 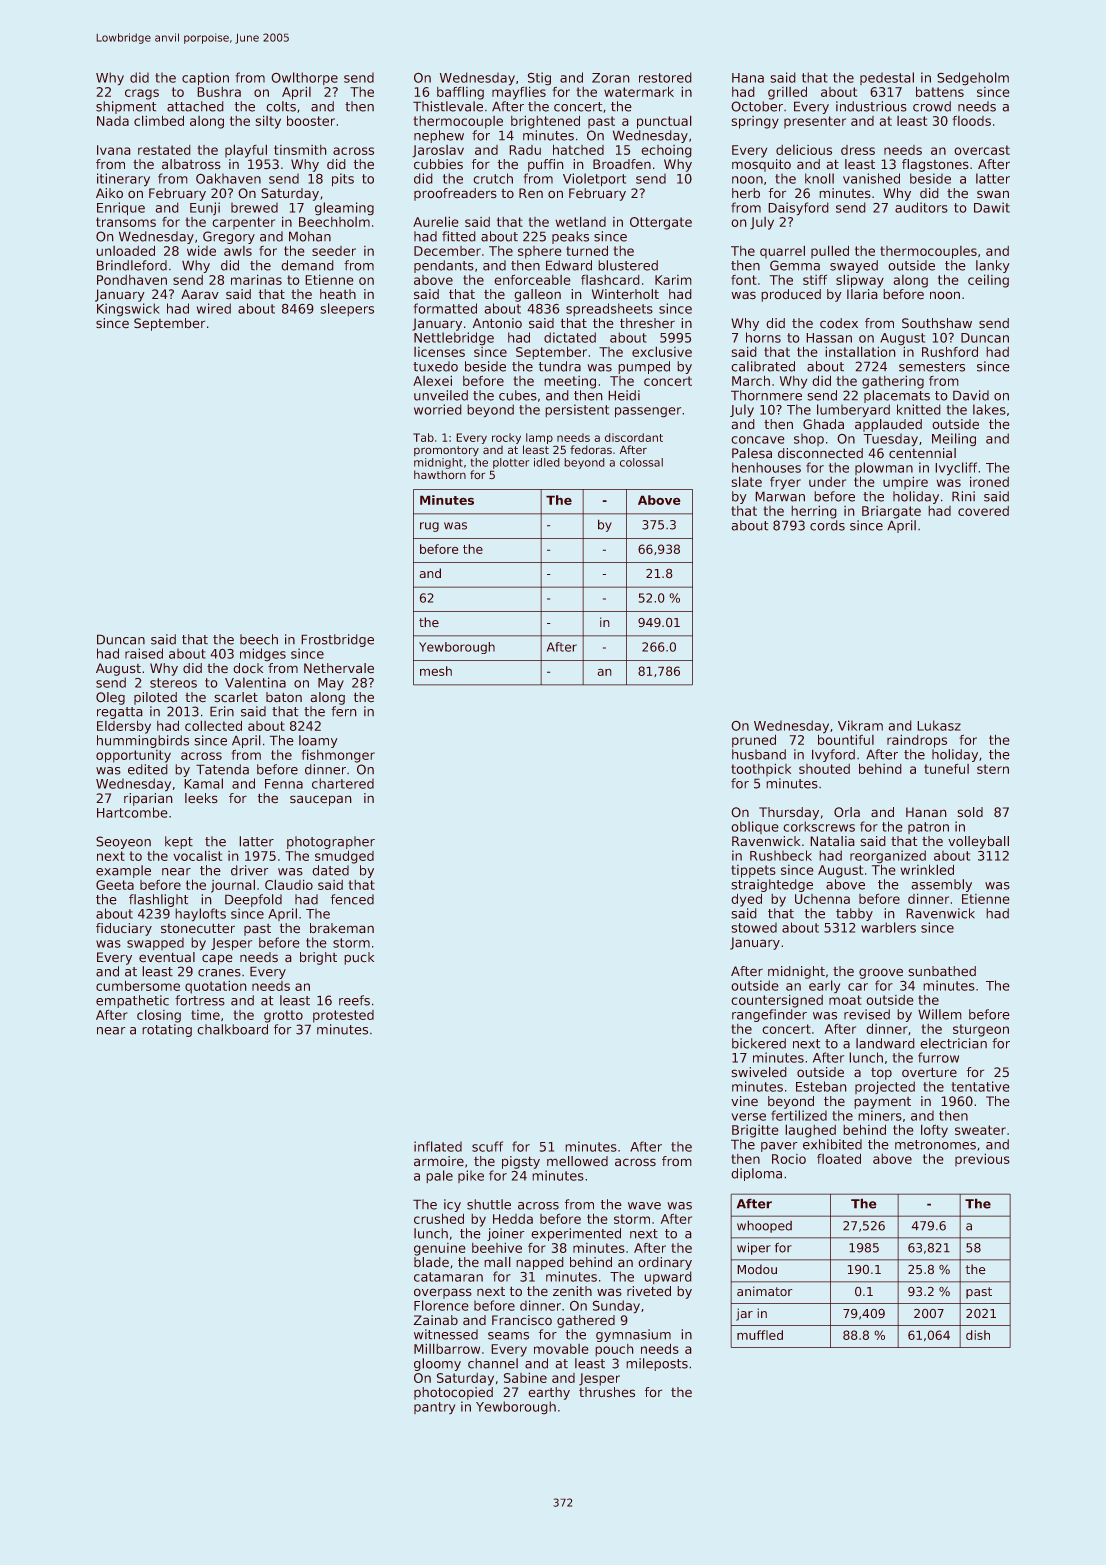 What do you see at coordinates (665, 77) in the image?
I see `restored` at bounding box center [665, 77].
